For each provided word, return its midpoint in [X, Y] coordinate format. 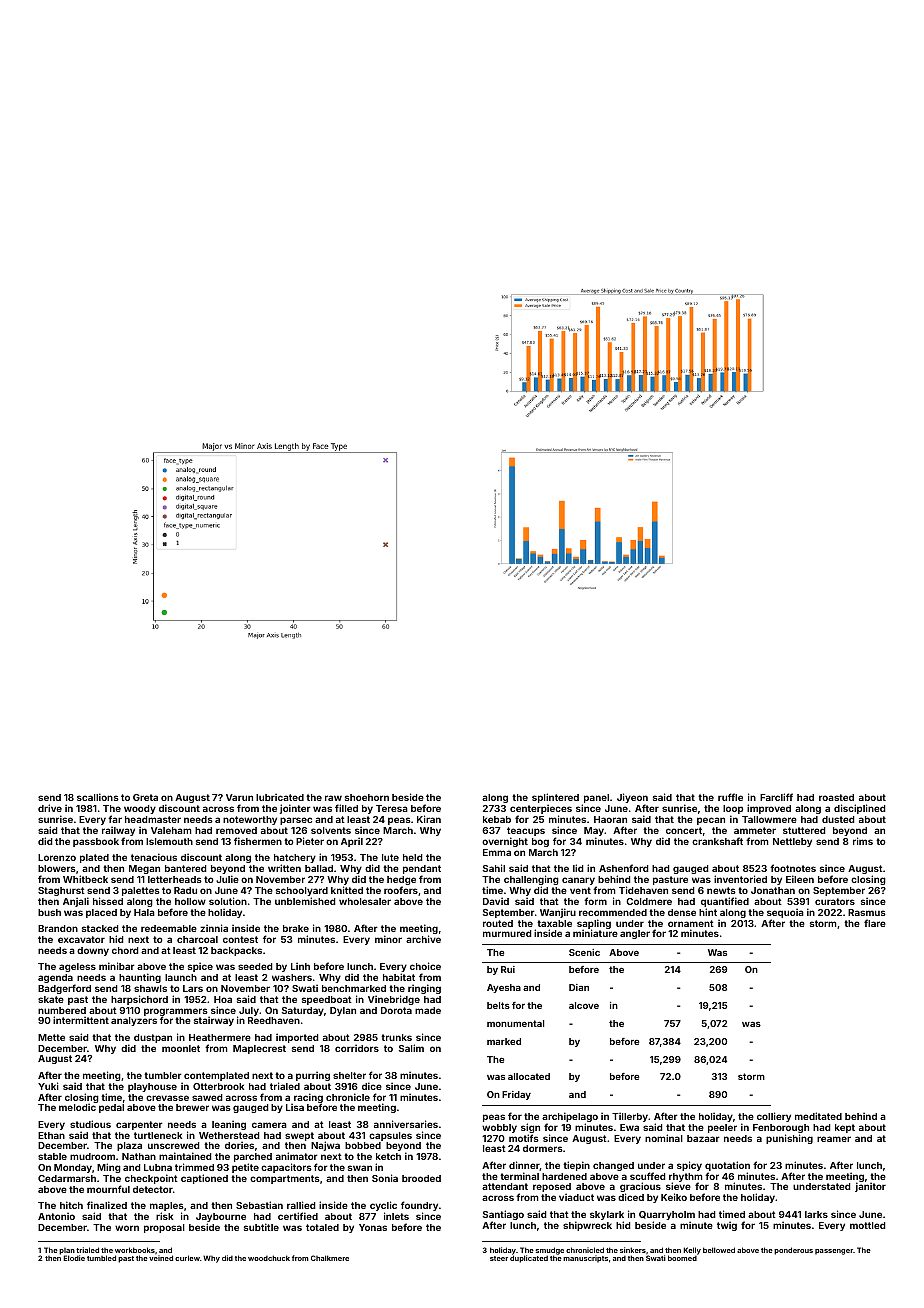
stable [52, 1156]
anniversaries [406, 1124]
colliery [774, 1117]
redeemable [169, 928]
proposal [164, 1228]
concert [684, 830]
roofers [401, 890]
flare [875, 923]
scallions [98, 797]
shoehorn [367, 797]
